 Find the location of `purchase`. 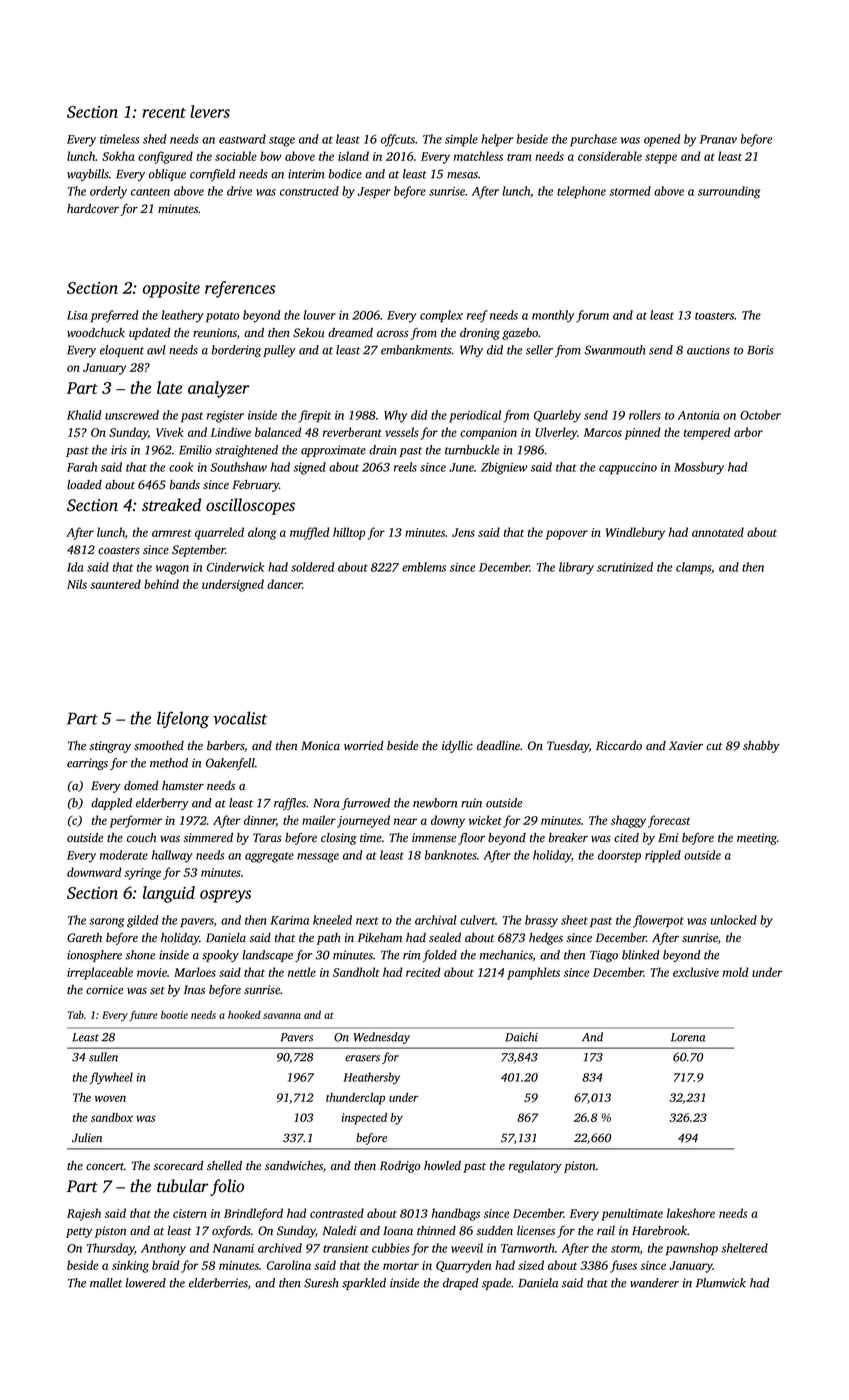

purchase is located at coordinates (593, 140).
